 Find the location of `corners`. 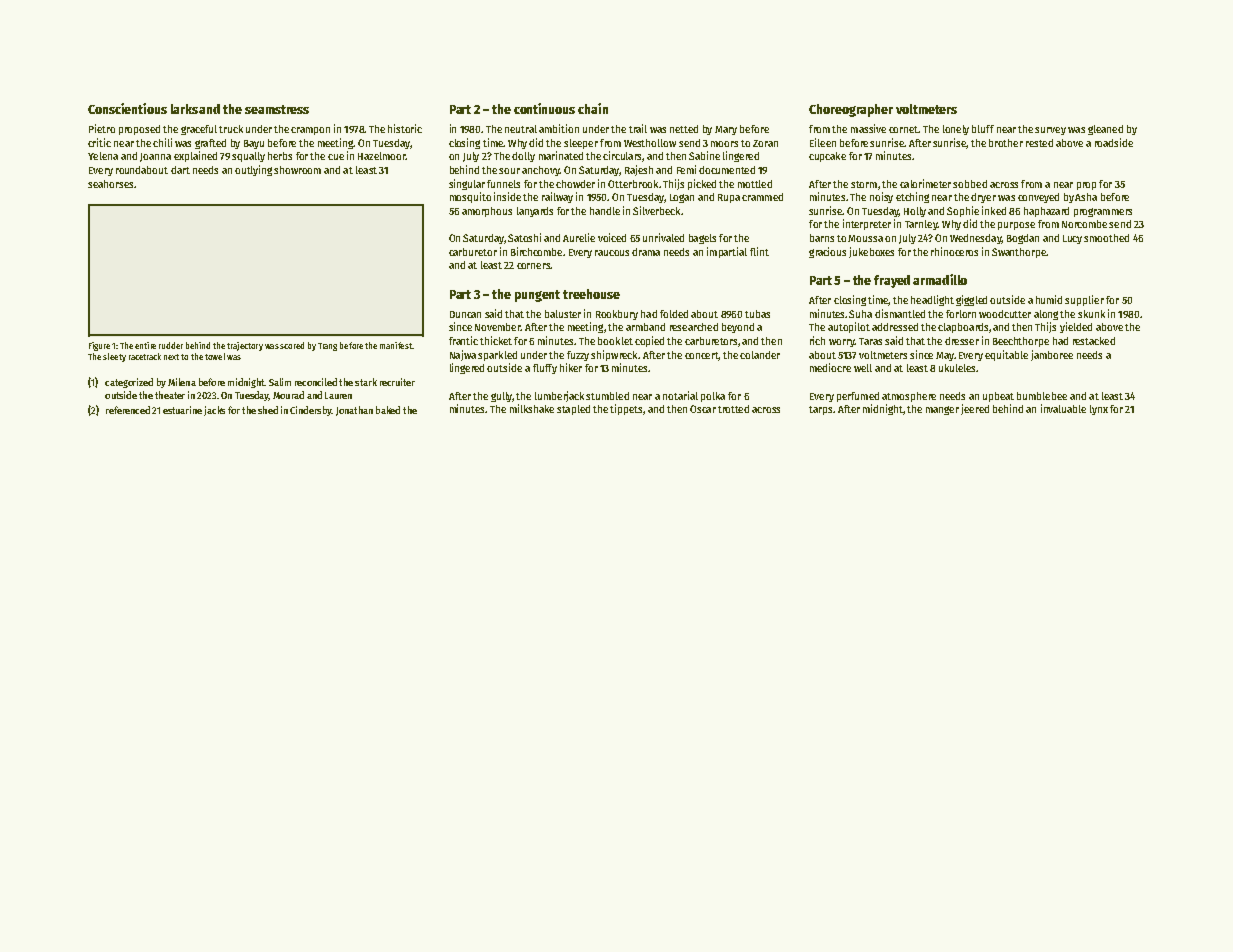

corners is located at coordinates (534, 266).
